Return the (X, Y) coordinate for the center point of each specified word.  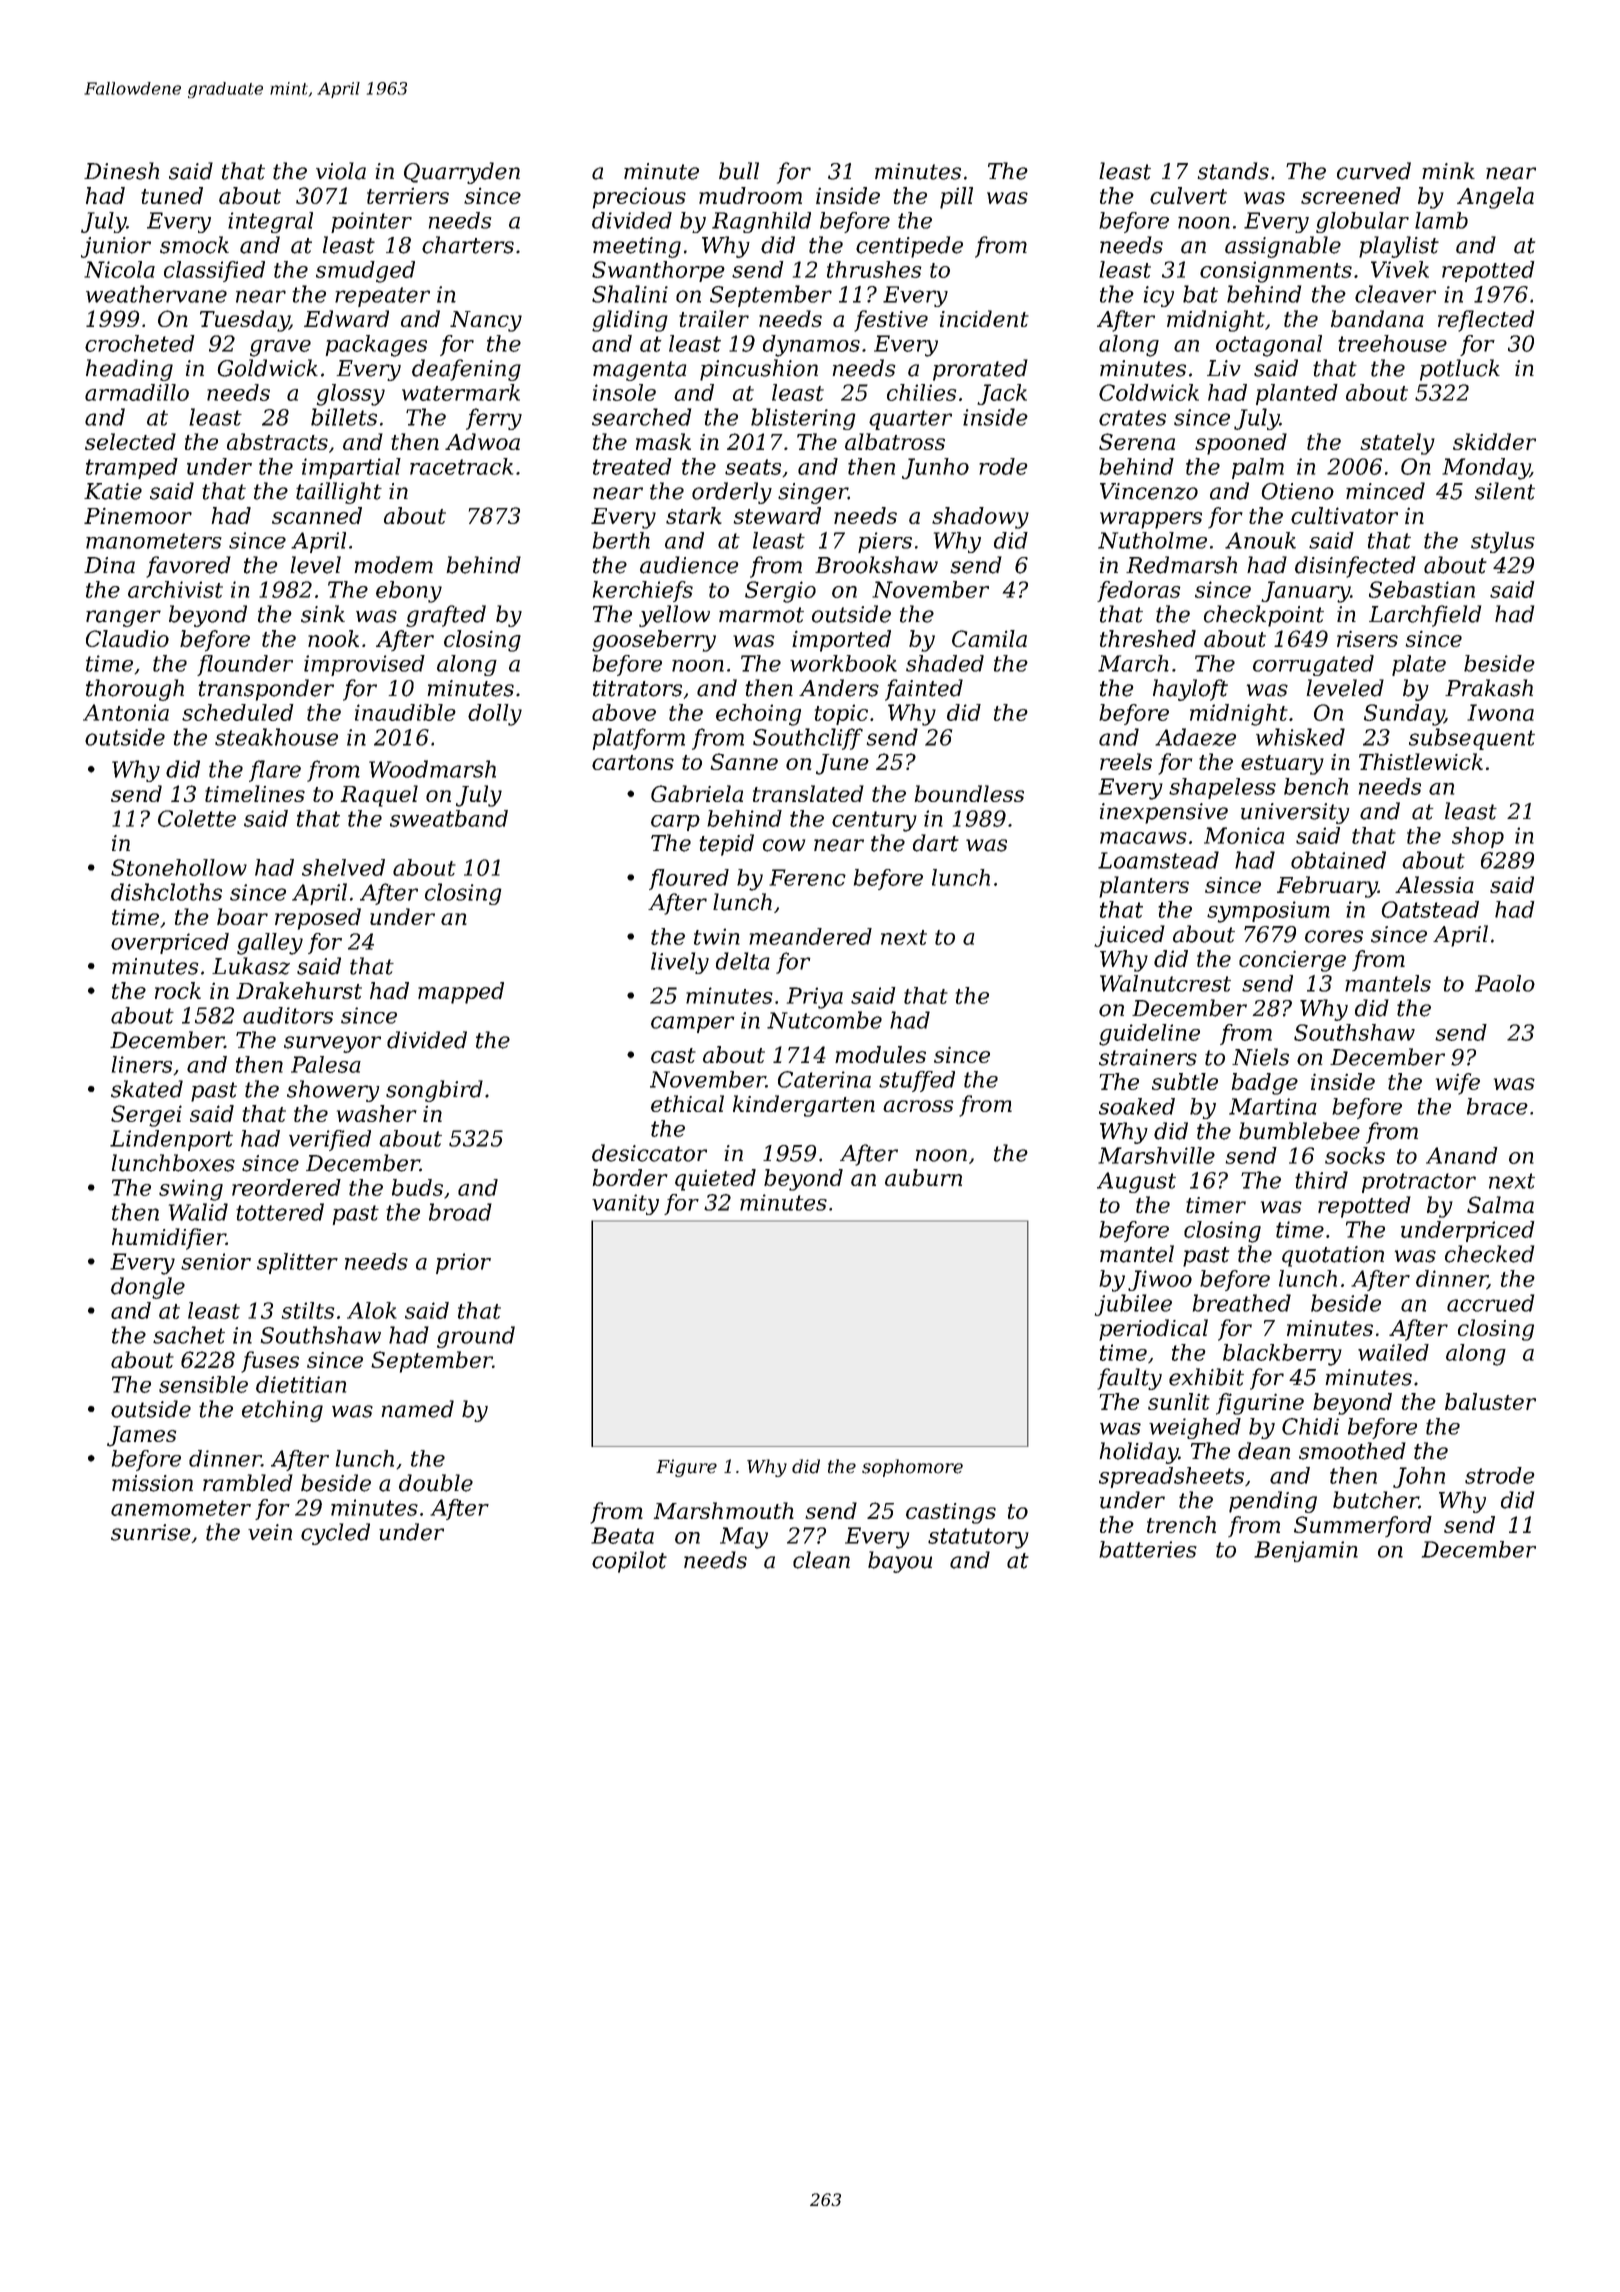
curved (1374, 171)
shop (1478, 837)
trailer (714, 318)
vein (270, 1532)
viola (341, 171)
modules (880, 1054)
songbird (434, 1091)
